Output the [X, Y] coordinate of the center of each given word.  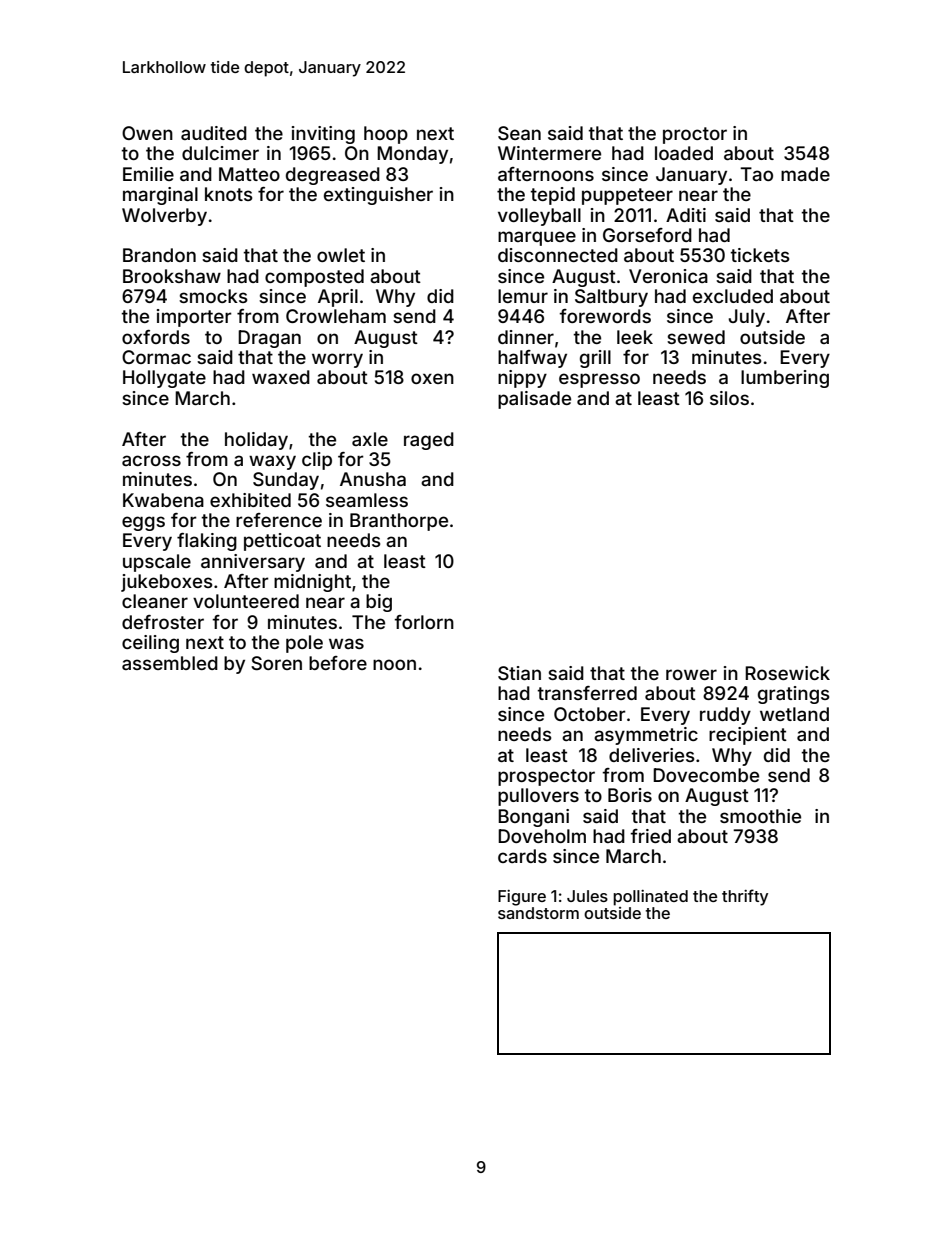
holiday [256, 441]
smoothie [760, 816]
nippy [522, 379]
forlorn [424, 622]
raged [429, 441]
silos [729, 398]
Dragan [269, 339]
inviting [323, 135]
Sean [519, 133]
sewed [696, 337]
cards [522, 856]
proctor [695, 135]
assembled [170, 663]
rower [691, 674]
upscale [157, 563]
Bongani [533, 818]
